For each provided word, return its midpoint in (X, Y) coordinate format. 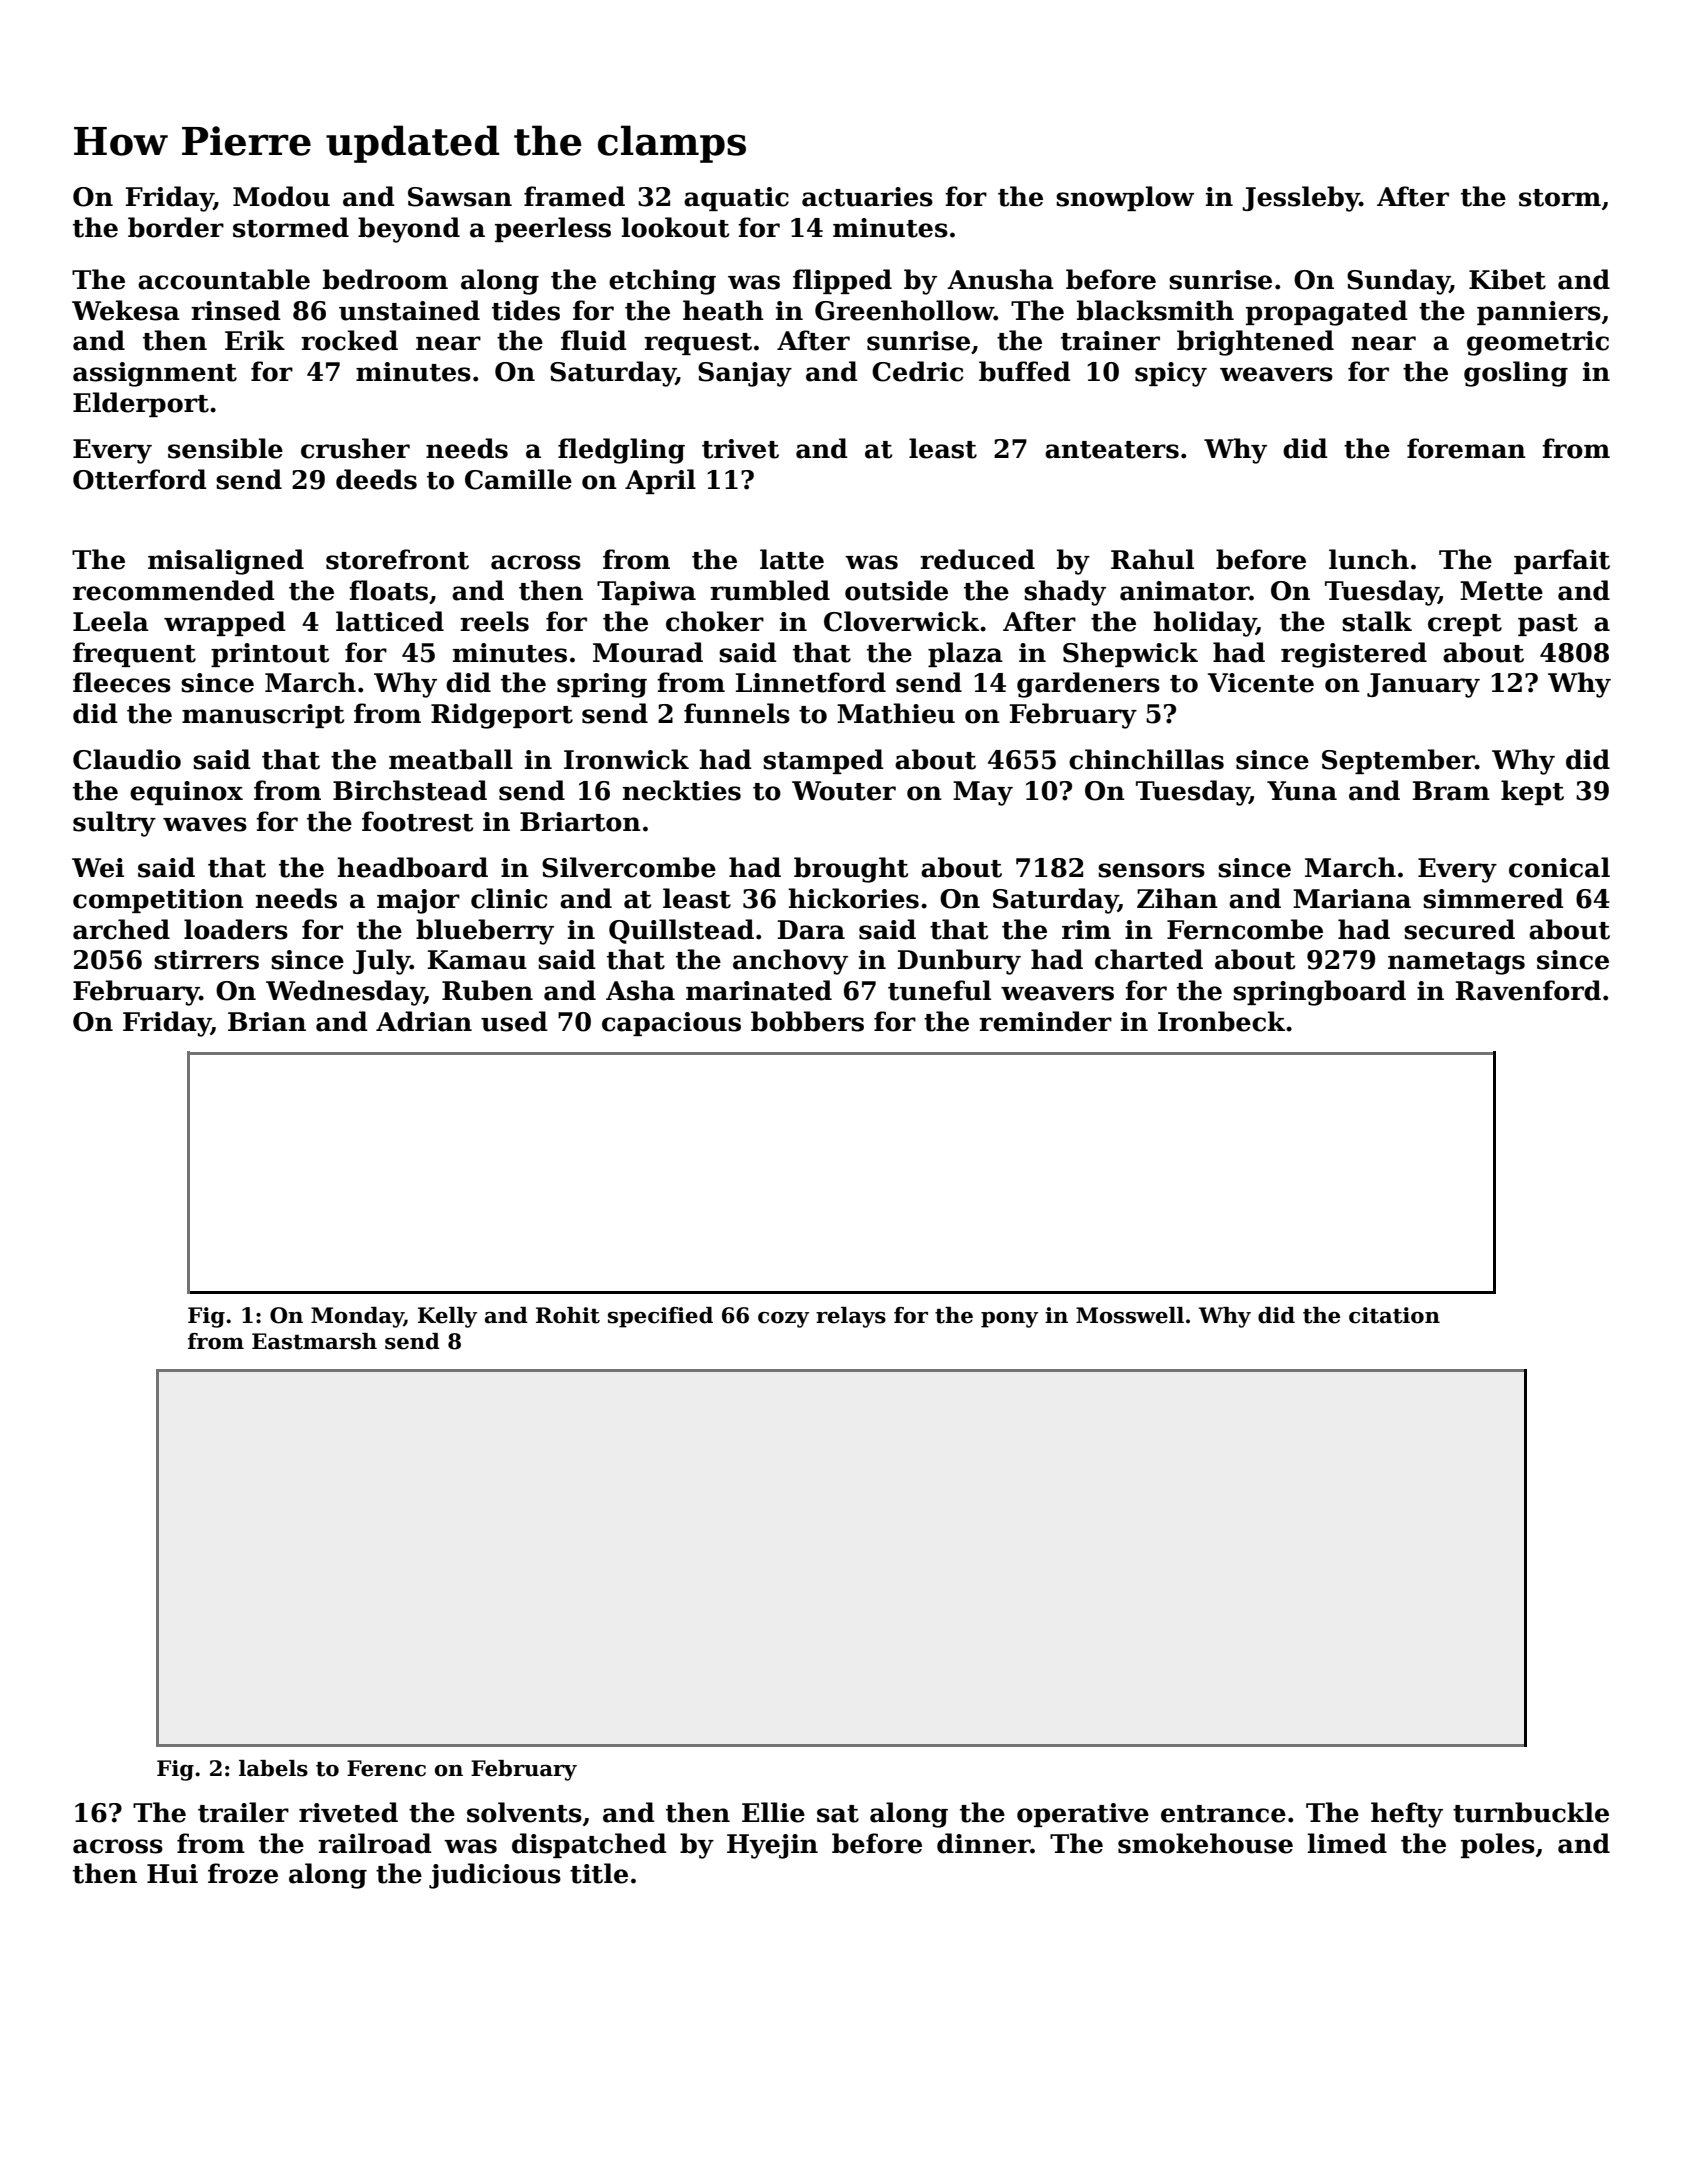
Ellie (773, 1812)
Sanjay (745, 374)
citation (1394, 1315)
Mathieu (896, 713)
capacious (671, 1024)
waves (205, 824)
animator (1185, 591)
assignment (155, 374)
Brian (267, 1022)
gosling (1516, 374)
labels (273, 1768)
